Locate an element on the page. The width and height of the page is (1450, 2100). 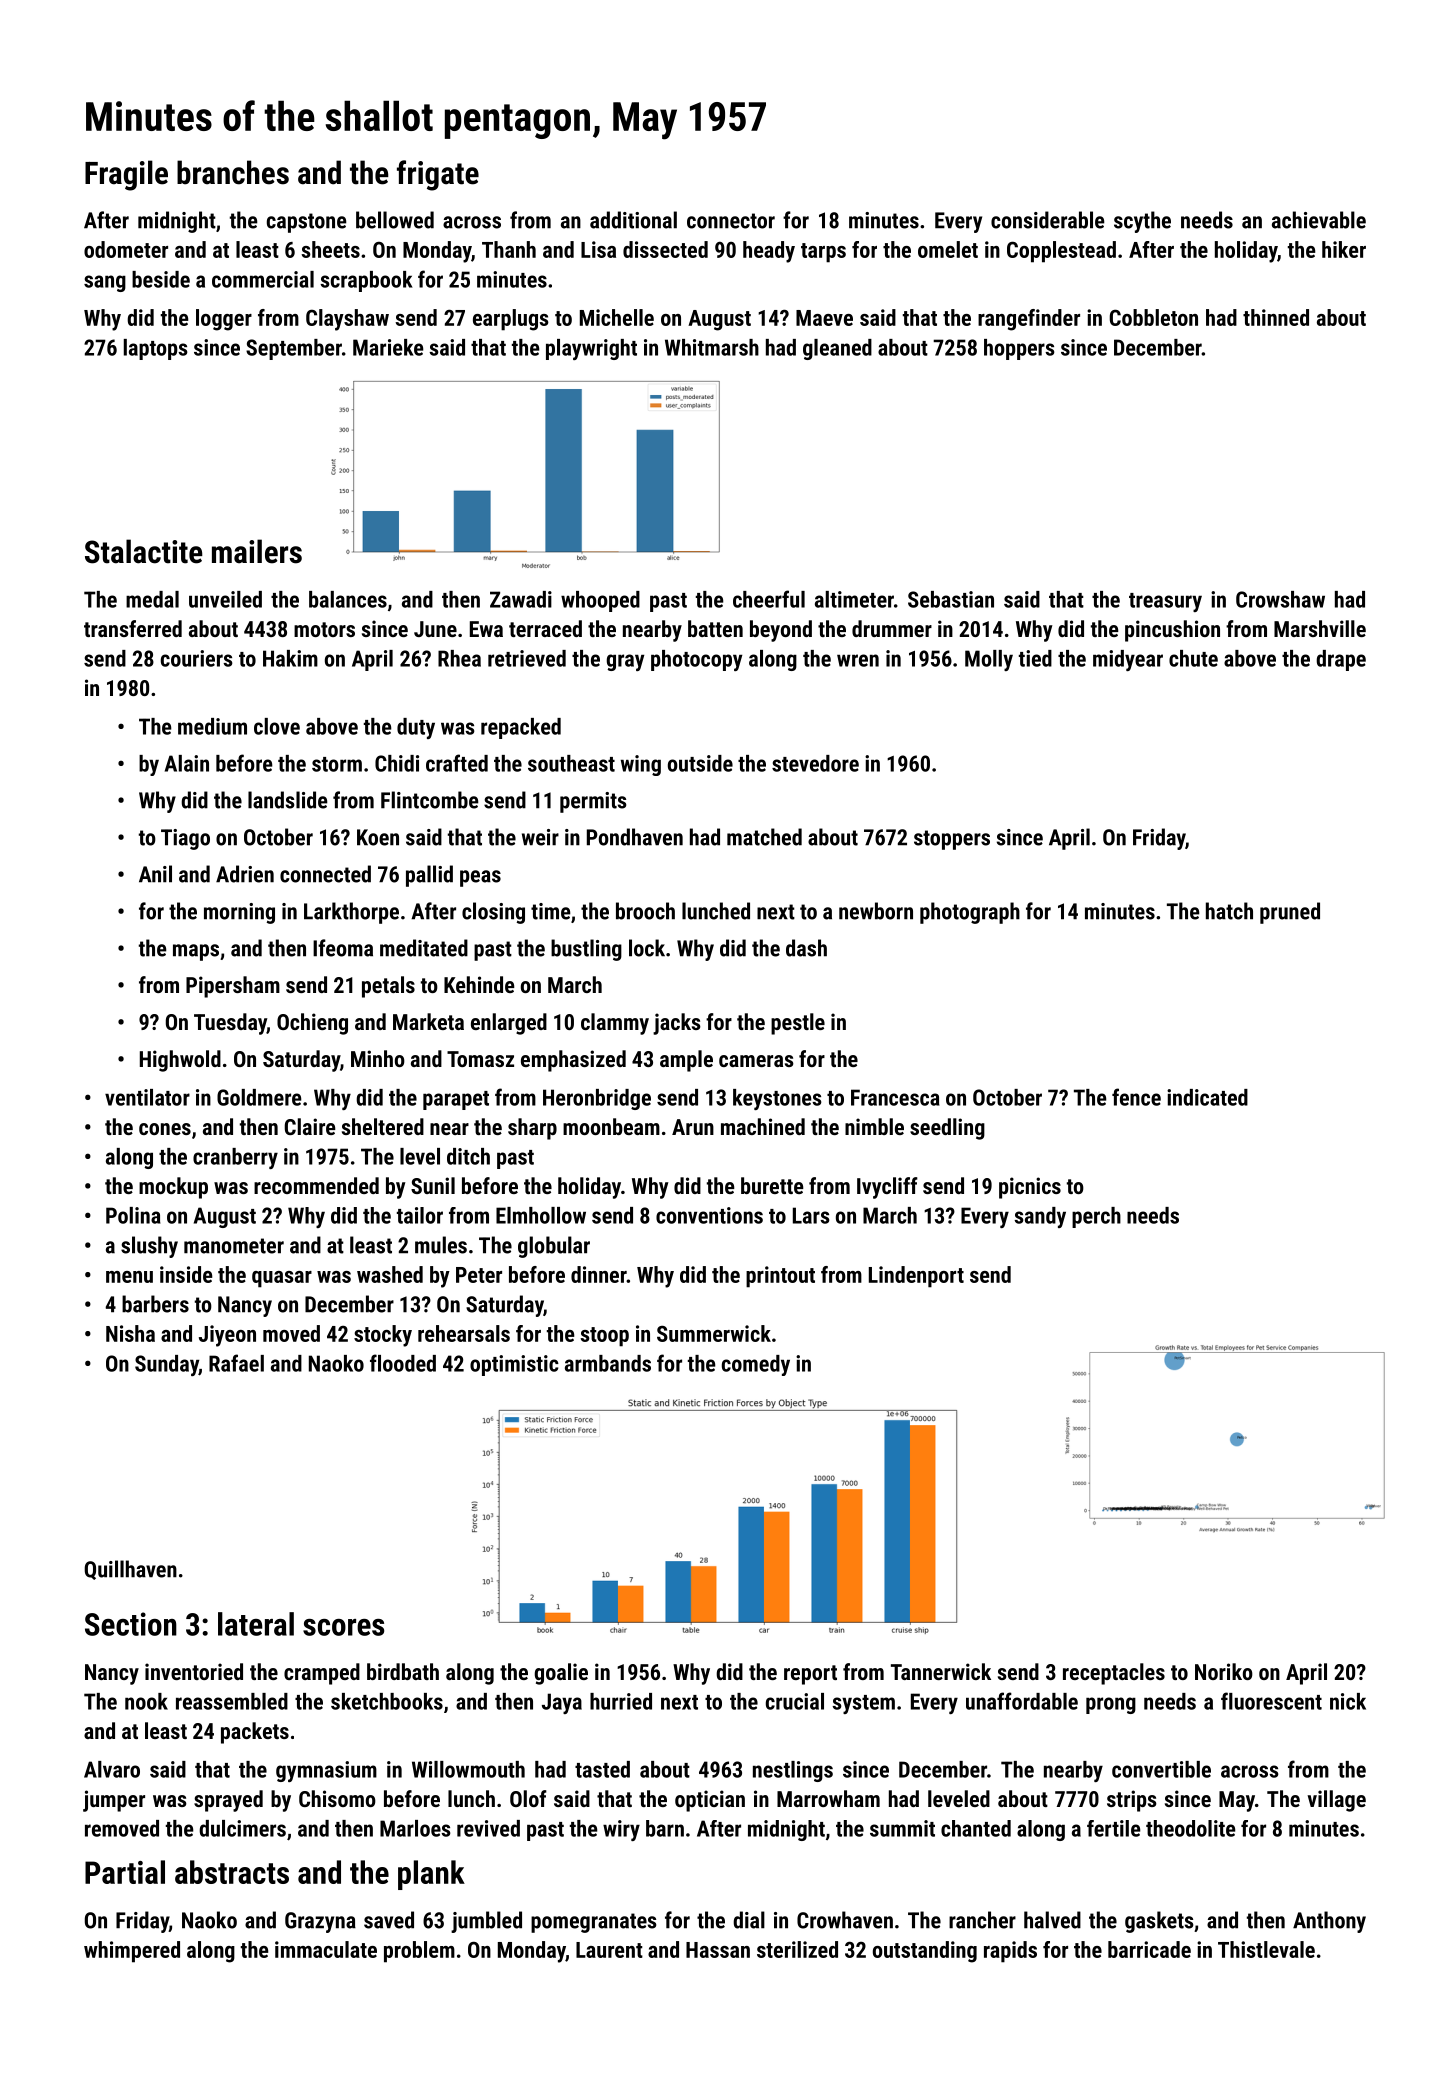
Nisha is located at coordinates (130, 1333).
